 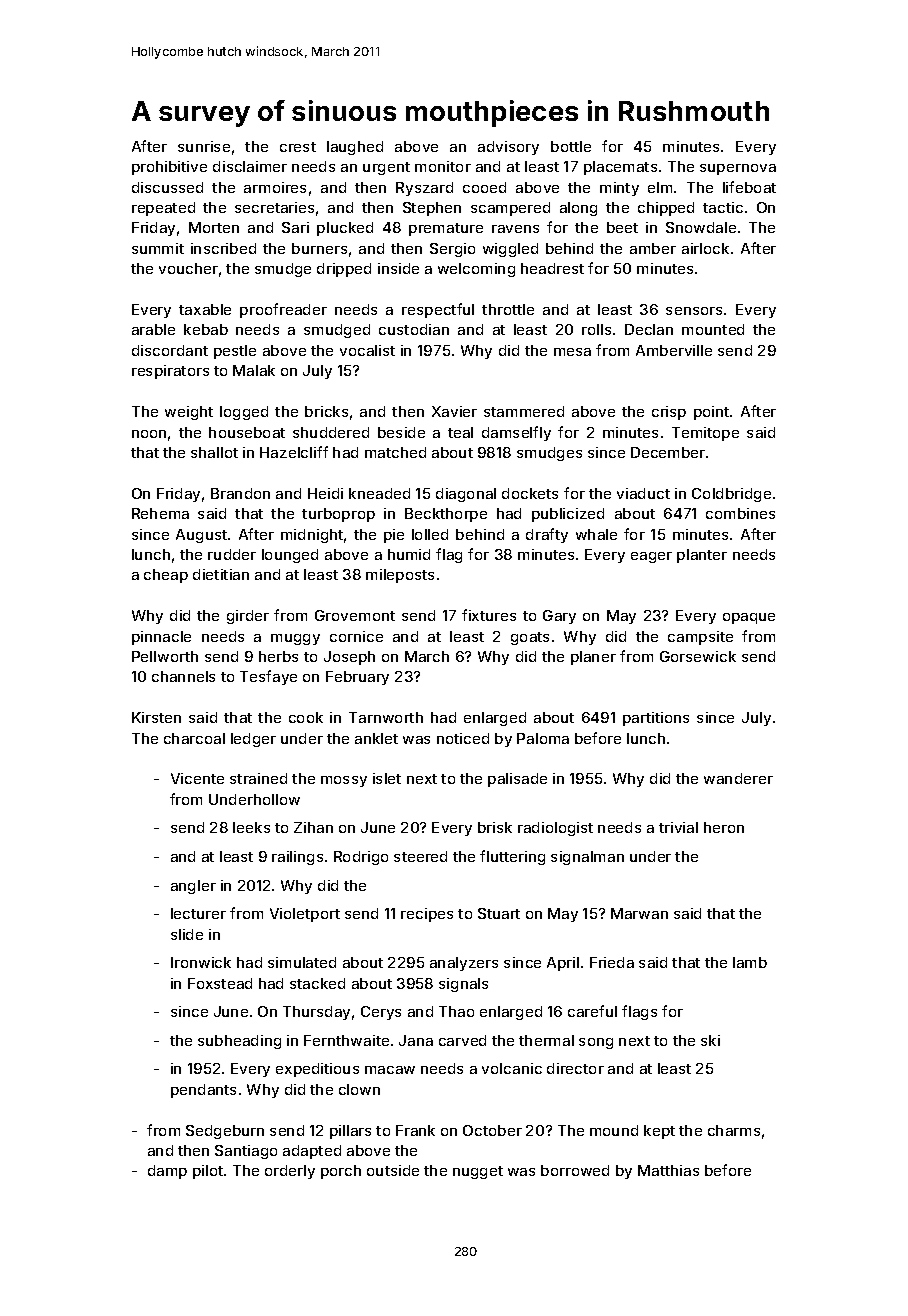 What do you see at coordinates (204, 146) in the screenshot?
I see `sunrise` at bounding box center [204, 146].
